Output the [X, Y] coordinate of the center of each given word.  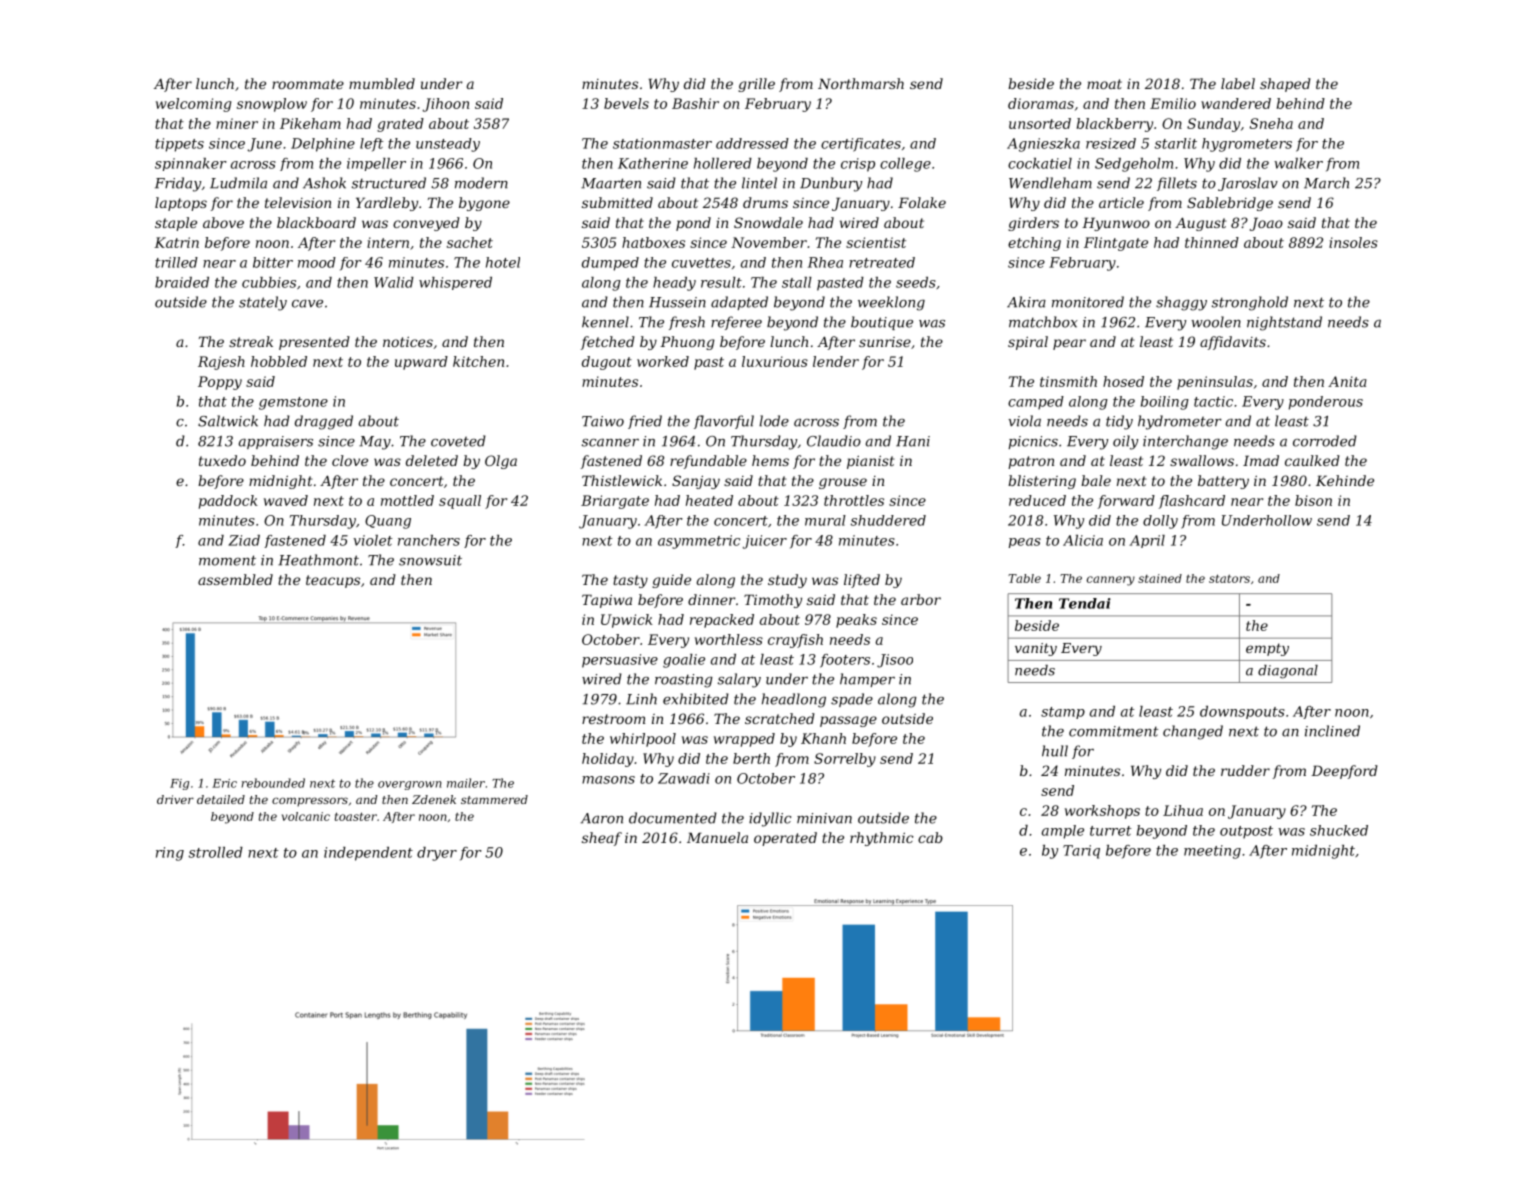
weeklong [891, 303]
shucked [1339, 830]
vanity [1036, 649]
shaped [1285, 85]
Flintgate [1116, 244]
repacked [722, 621]
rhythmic [882, 839]
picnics [1033, 442]
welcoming [193, 105]
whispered [455, 283]
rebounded [273, 783]
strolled [216, 852]
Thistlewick [622, 480]
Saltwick [228, 421]
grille [756, 85]
